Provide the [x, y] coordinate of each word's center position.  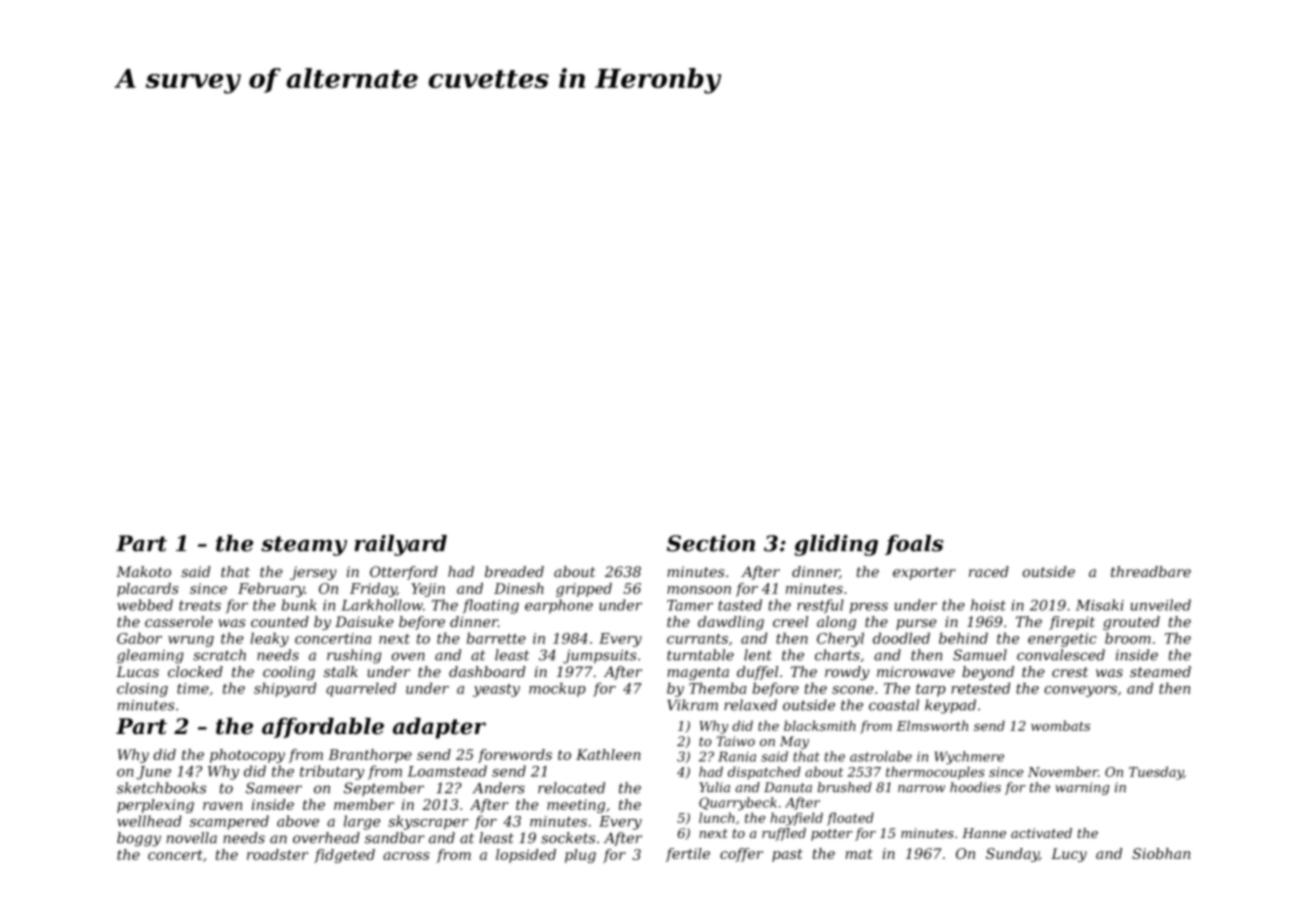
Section [711, 543]
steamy [304, 546]
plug [580, 856]
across [406, 856]
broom [1128, 638]
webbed [145, 605]
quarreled [361, 689]
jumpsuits [600, 657]
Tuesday [1156, 773]
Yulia [714, 787]
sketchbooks [161, 788]
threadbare [1151, 571]
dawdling [731, 623]
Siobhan [1161, 853]
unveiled [1160, 605]
